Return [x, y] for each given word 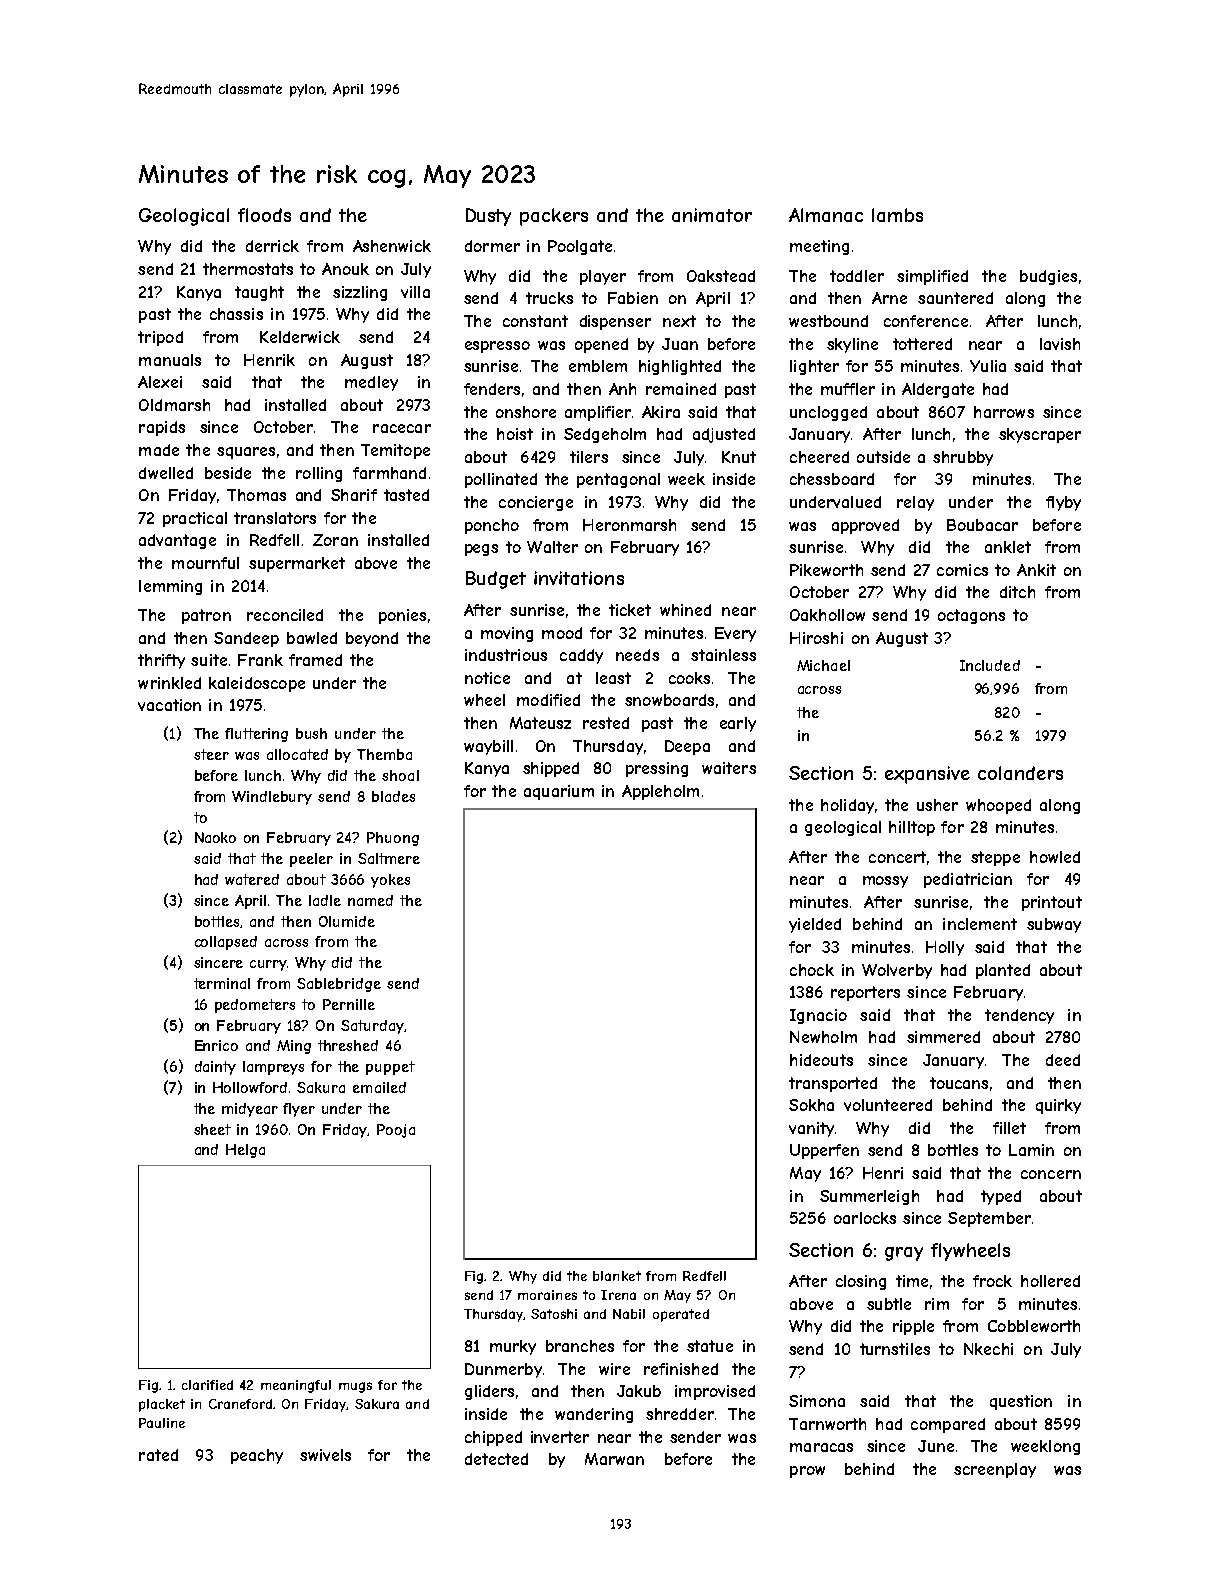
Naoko [215, 837]
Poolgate [580, 247]
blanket [617, 1276]
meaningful [296, 1386]
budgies [1048, 277]
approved [865, 526]
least [613, 678]
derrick [272, 246]
